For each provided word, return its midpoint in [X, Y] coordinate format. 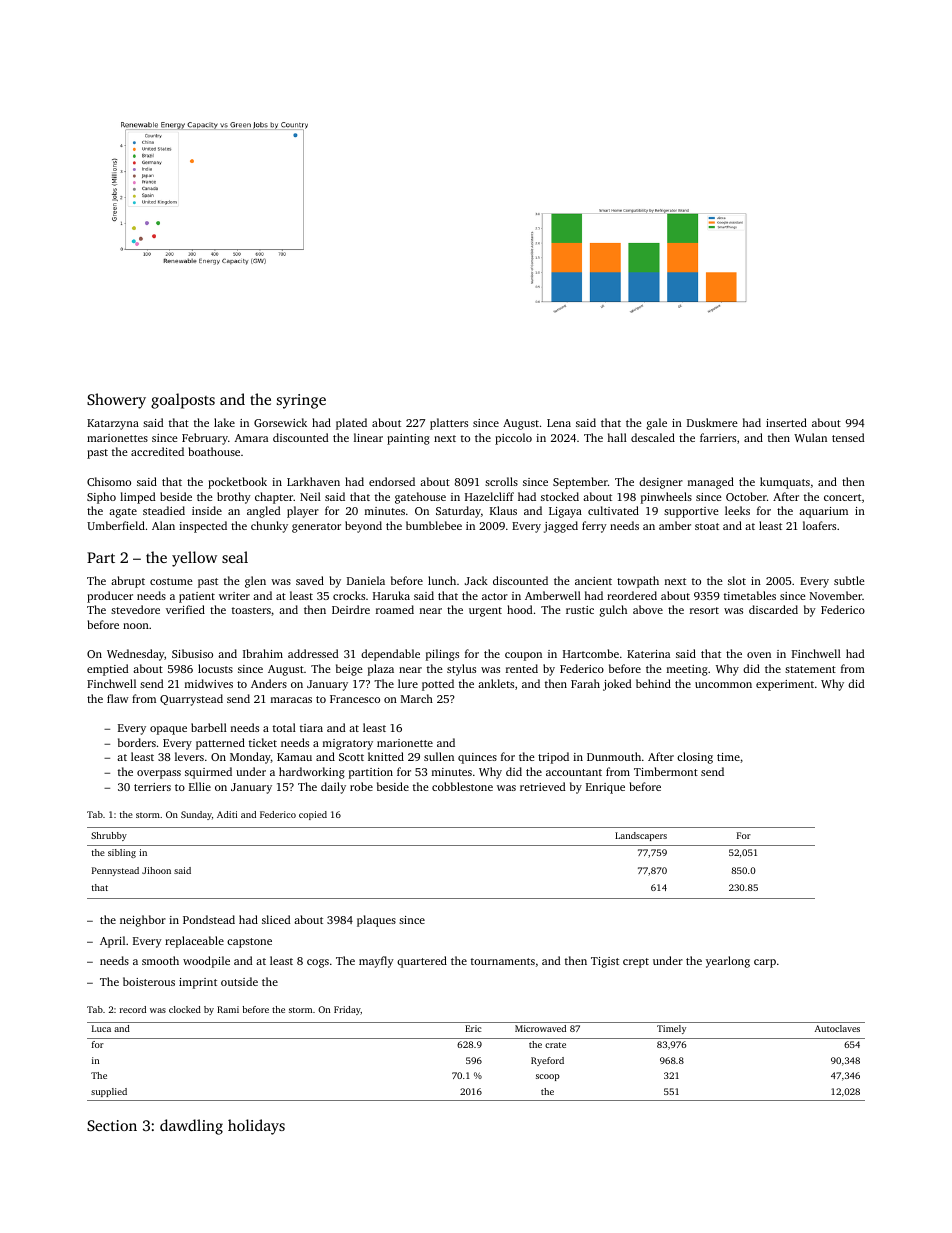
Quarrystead [191, 700]
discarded [773, 609]
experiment [785, 685]
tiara [311, 728]
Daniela [366, 580]
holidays [256, 1127]
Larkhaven [313, 481]
